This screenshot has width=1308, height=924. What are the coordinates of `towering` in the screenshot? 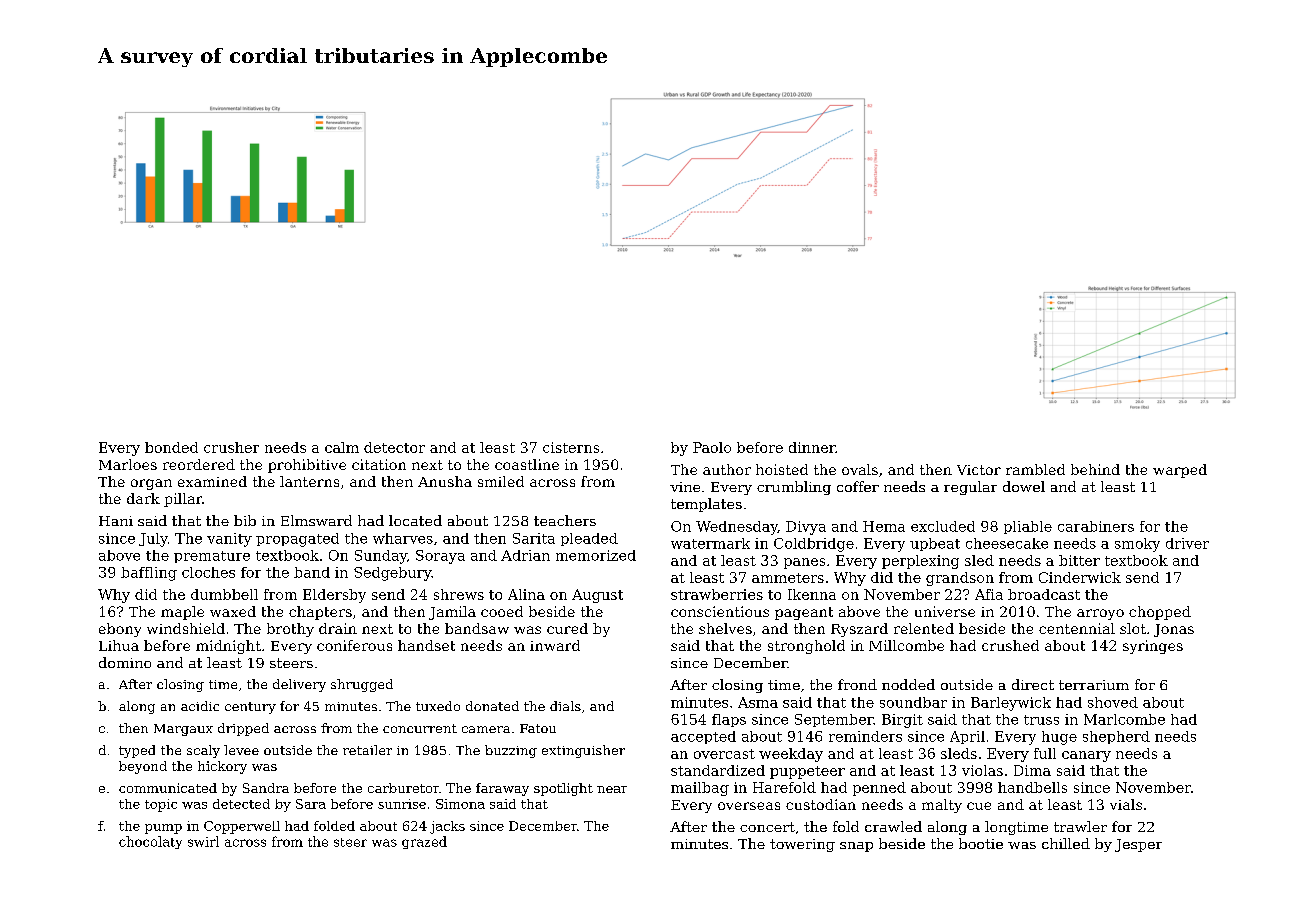 It's located at (802, 845).
